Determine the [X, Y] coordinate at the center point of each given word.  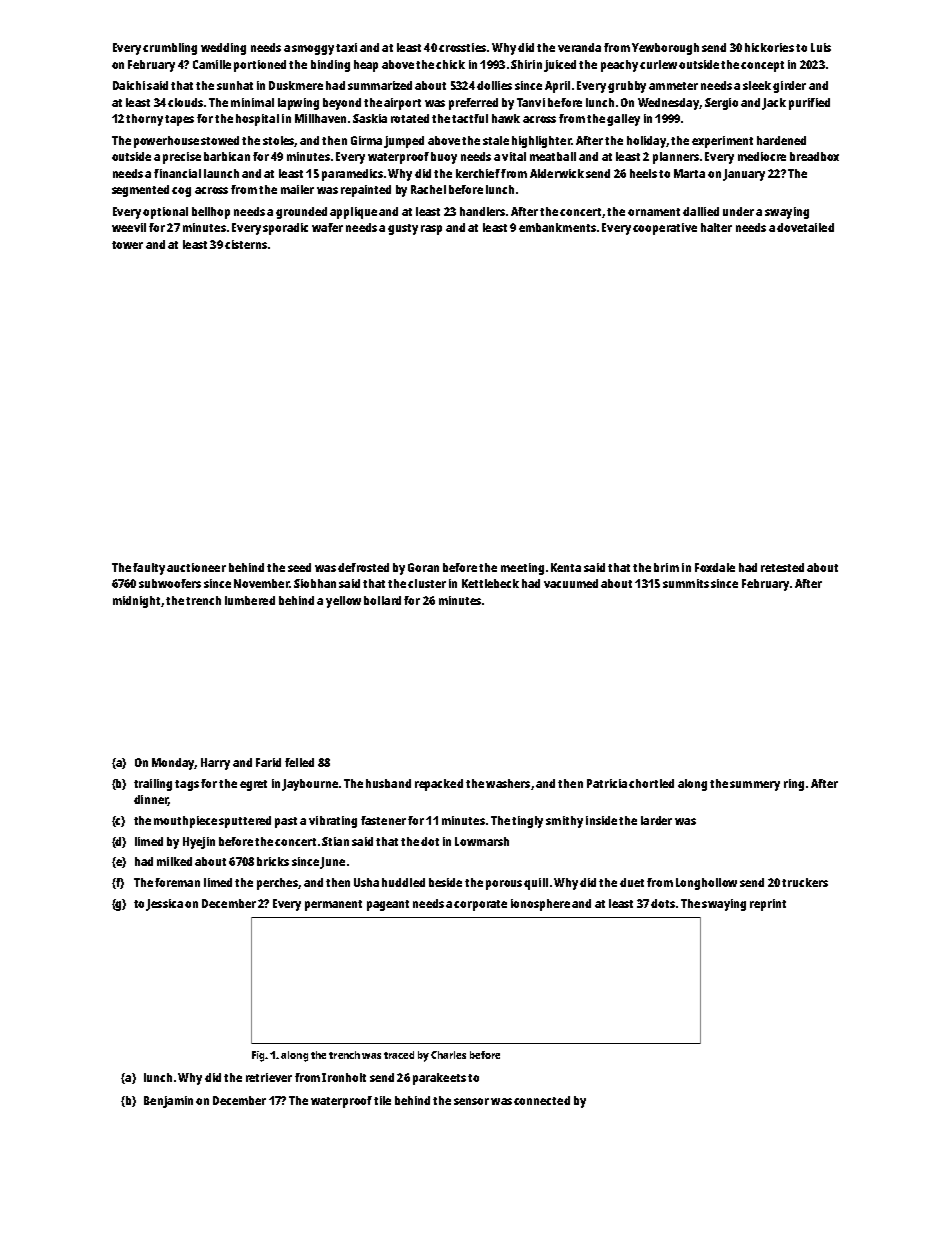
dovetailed [805, 227]
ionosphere [540, 905]
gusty [403, 229]
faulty [149, 569]
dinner [151, 800]
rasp [431, 230]
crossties [462, 47]
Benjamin [168, 1102]
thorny [144, 120]
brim [666, 567]
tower [127, 245]
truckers [805, 882]
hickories [769, 47]
